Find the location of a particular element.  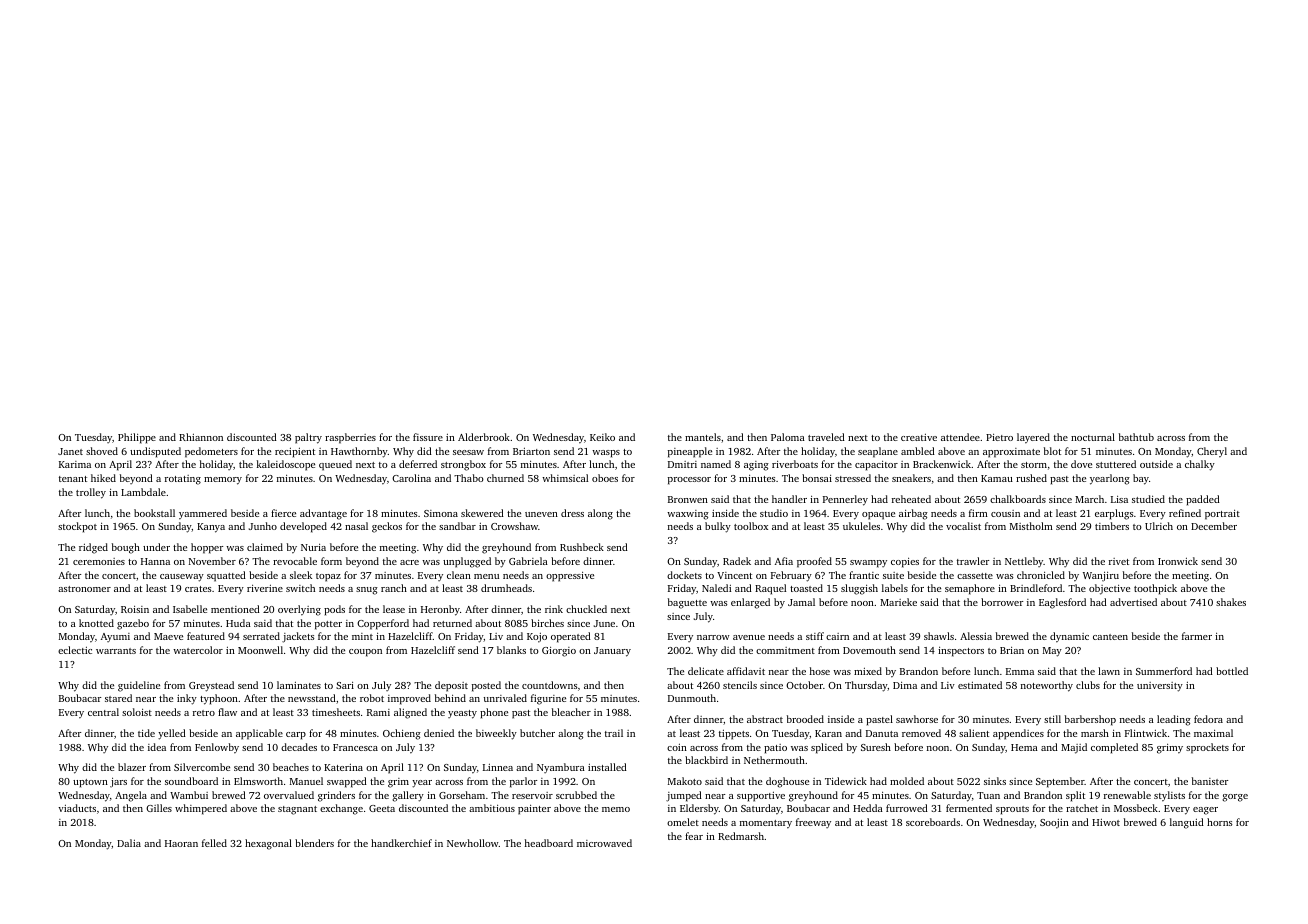

form is located at coordinates (331, 561).
